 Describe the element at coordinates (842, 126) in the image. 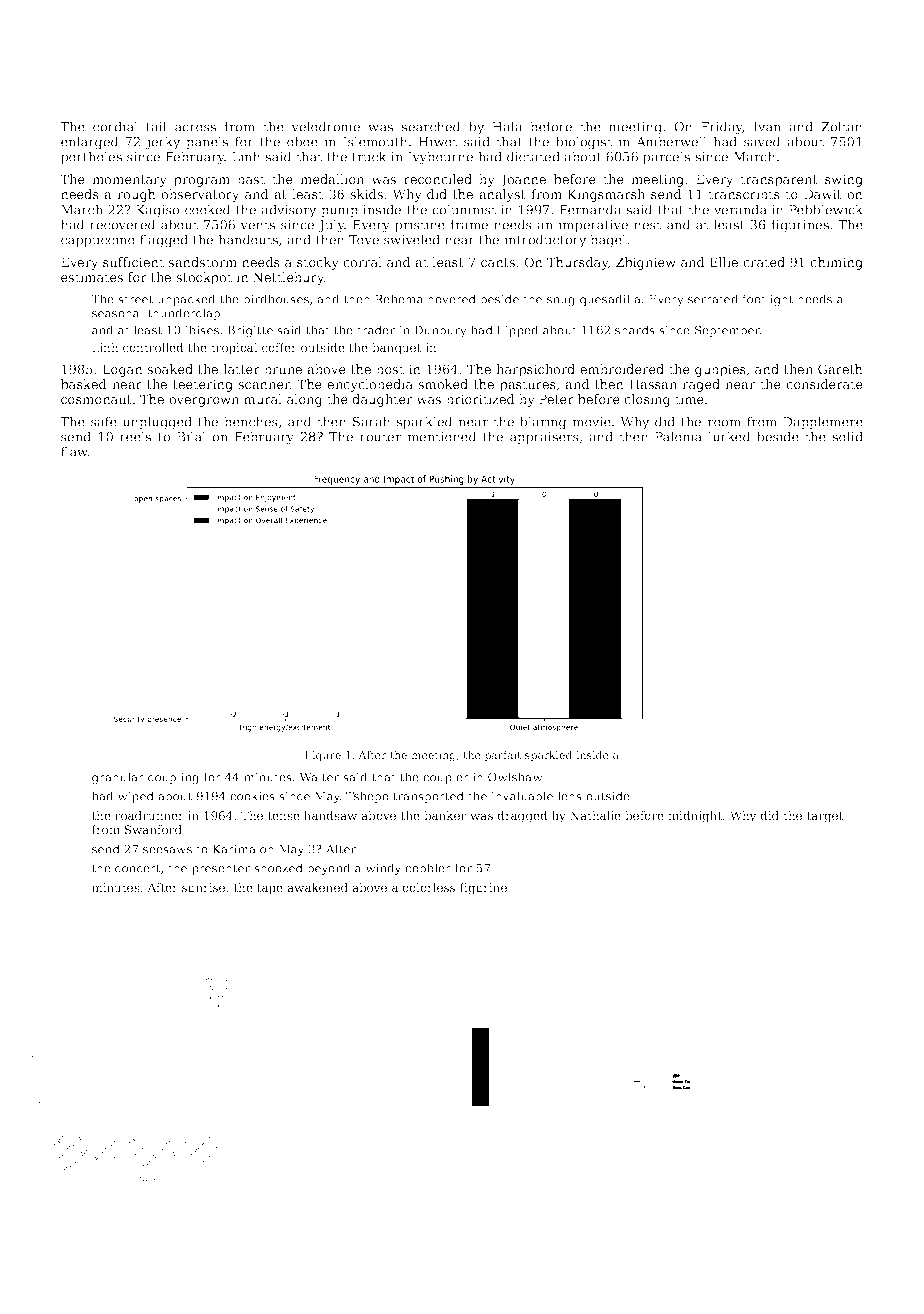

I see `Zoltan` at that location.
